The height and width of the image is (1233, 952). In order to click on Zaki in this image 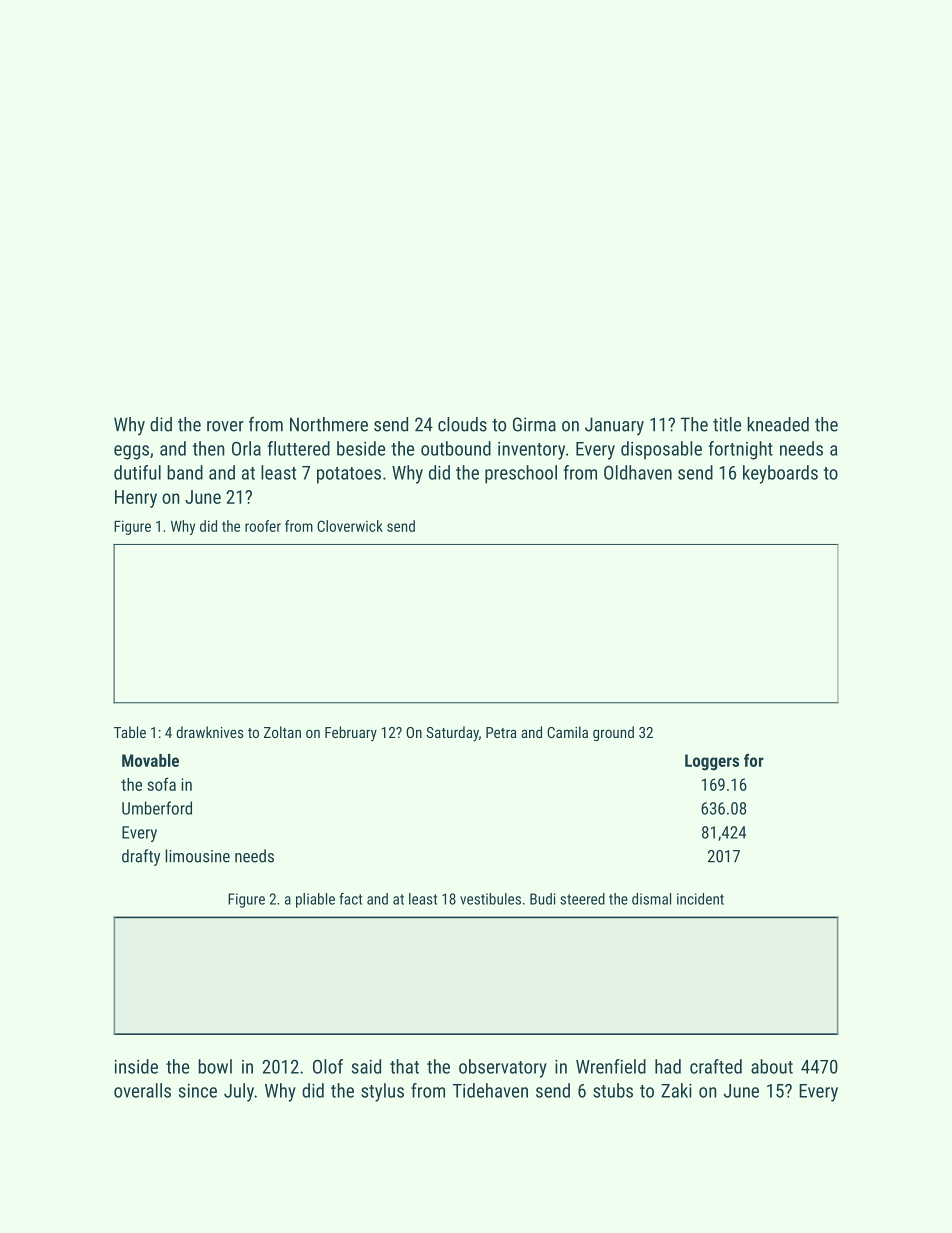, I will do `click(676, 1090)`.
